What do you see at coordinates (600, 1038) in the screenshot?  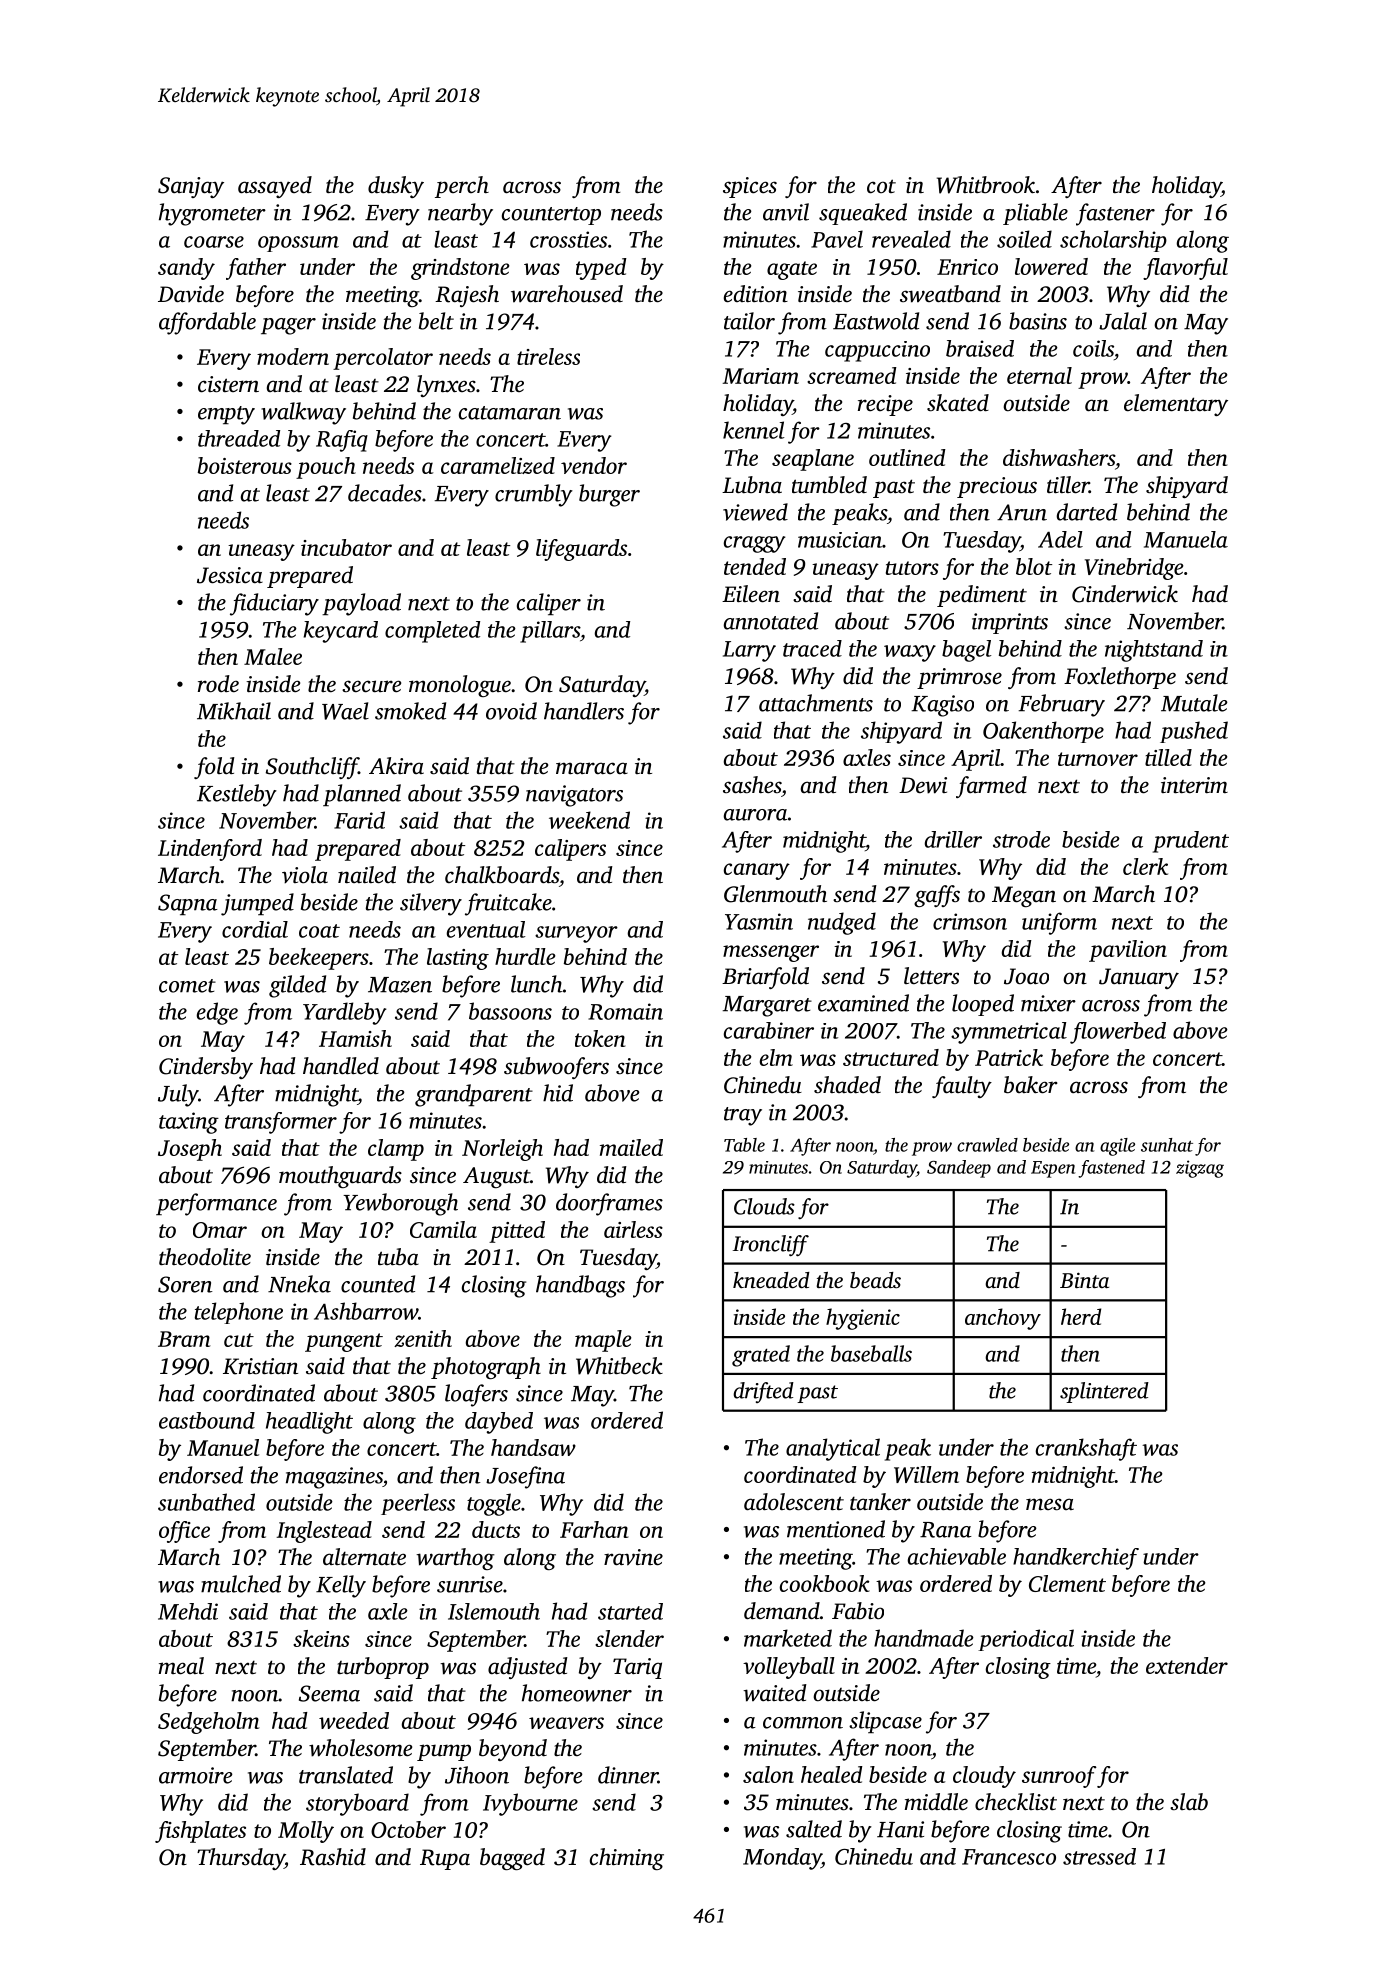 I see `token` at bounding box center [600, 1038].
